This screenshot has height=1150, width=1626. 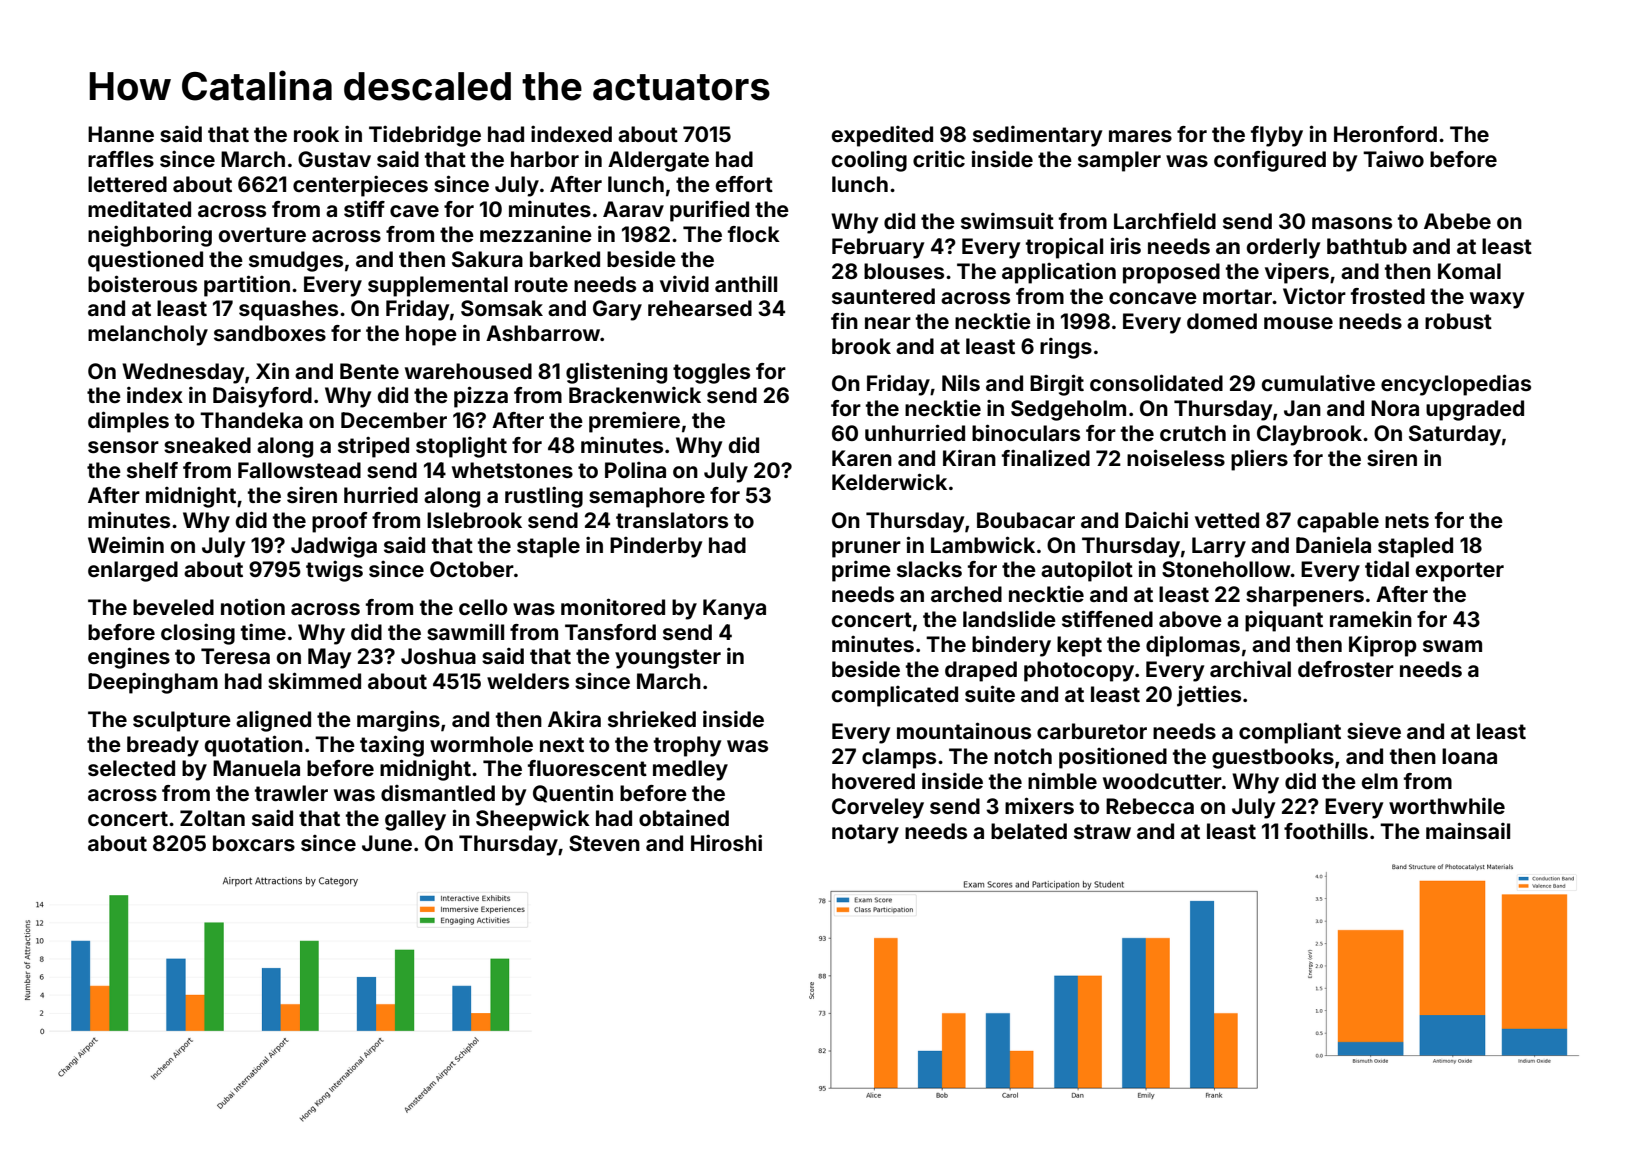 I want to click on Deepingham, so click(x=153, y=683).
